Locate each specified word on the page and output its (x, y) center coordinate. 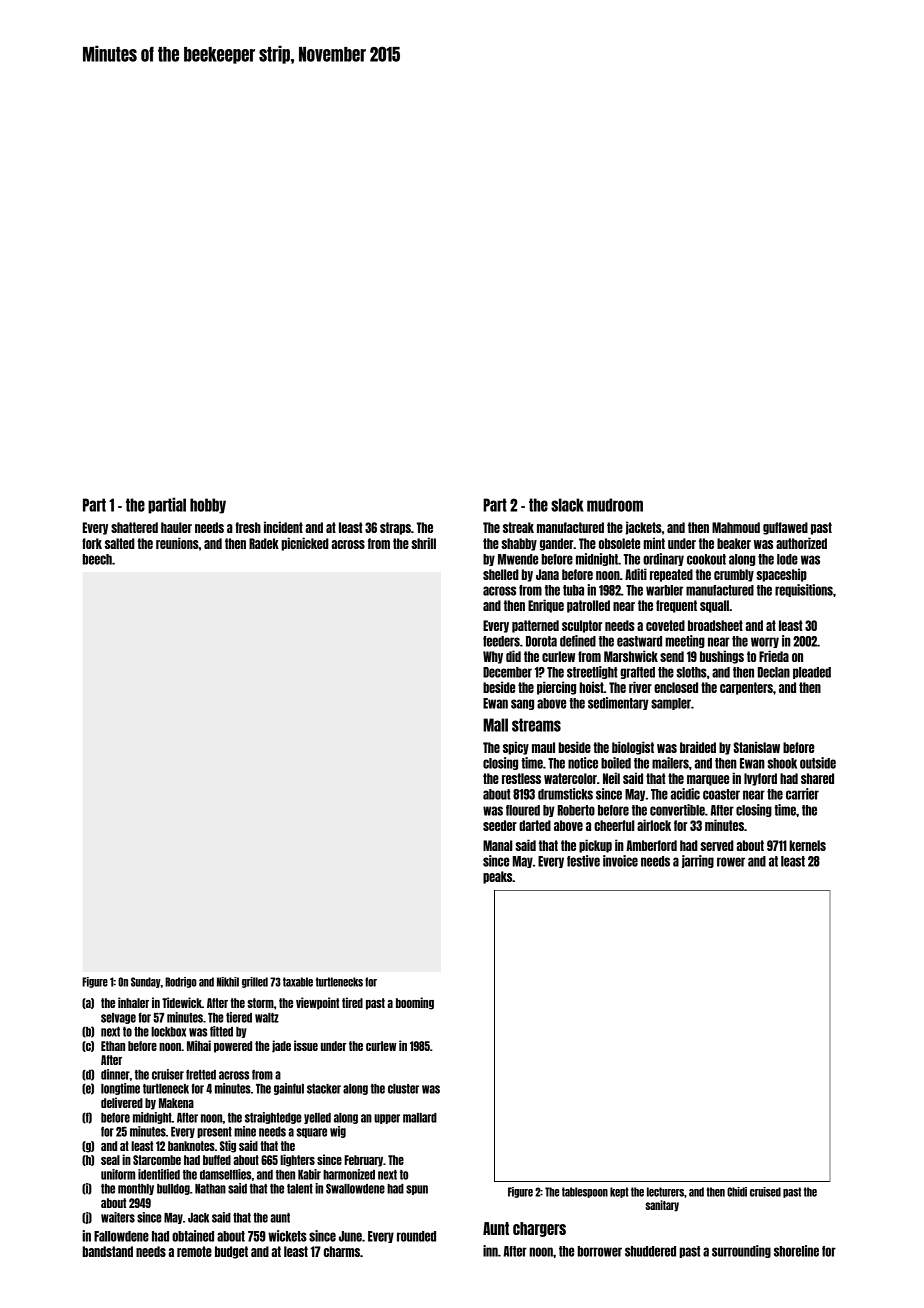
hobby (208, 506)
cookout (706, 559)
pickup (595, 846)
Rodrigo (181, 982)
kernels (807, 845)
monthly (136, 1189)
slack (567, 505)
